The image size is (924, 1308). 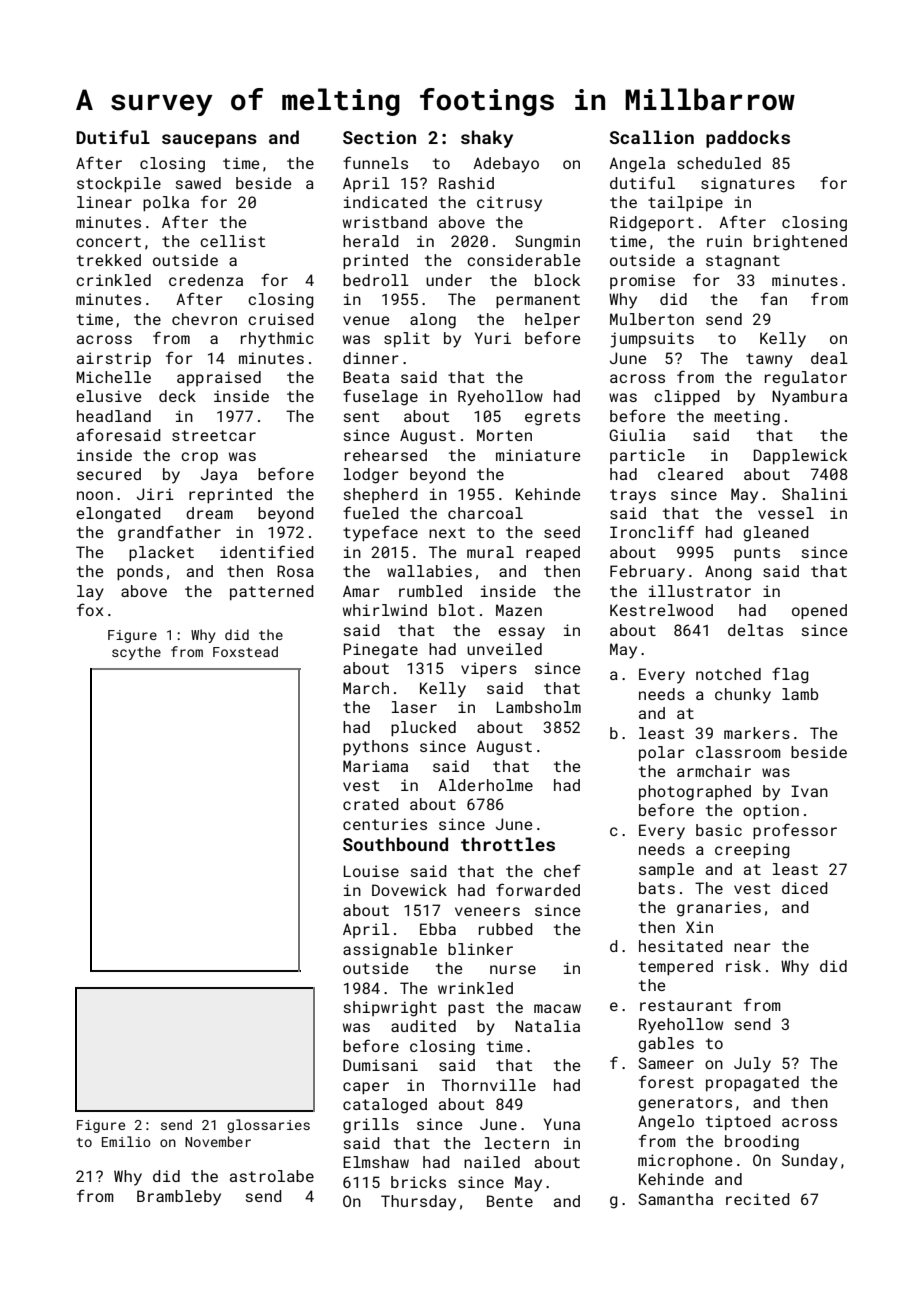 What do you see at coordinates (179, 1198) in the page?
I see `Brambleby` at bounding box center [179, 1198].
